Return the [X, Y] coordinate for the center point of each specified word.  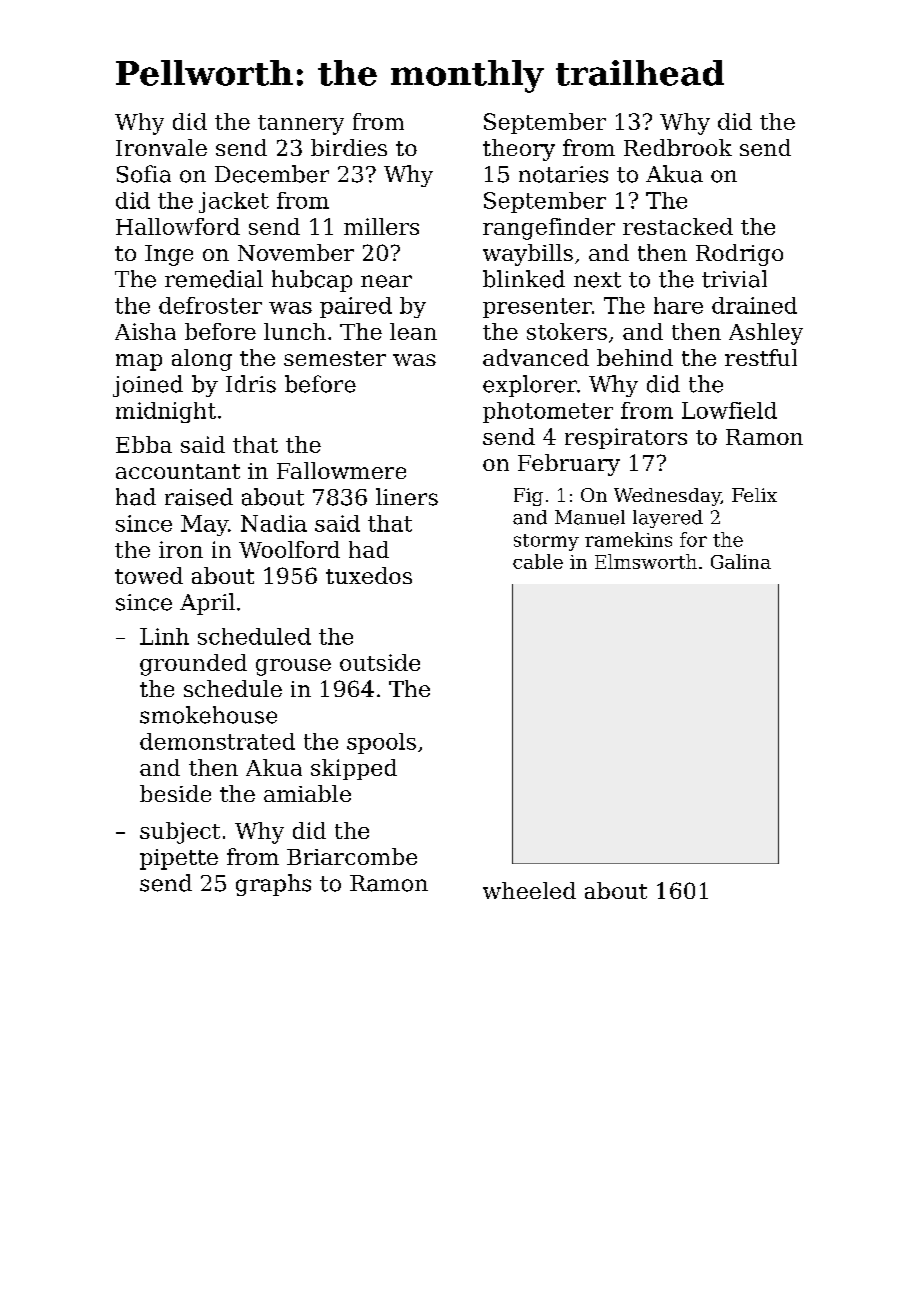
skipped [354, 769]
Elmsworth [646, 561]
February [569, 465]
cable [538, 561]
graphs [273, 885]
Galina [741, 561]
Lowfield [729, 410]
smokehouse [208, 715]
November [296, 252]
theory [519, 150]
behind [635, 357]
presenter [537, 308]
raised [199, 497]
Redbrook [678, 147]
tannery [301, 125]
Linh [164, 636]
